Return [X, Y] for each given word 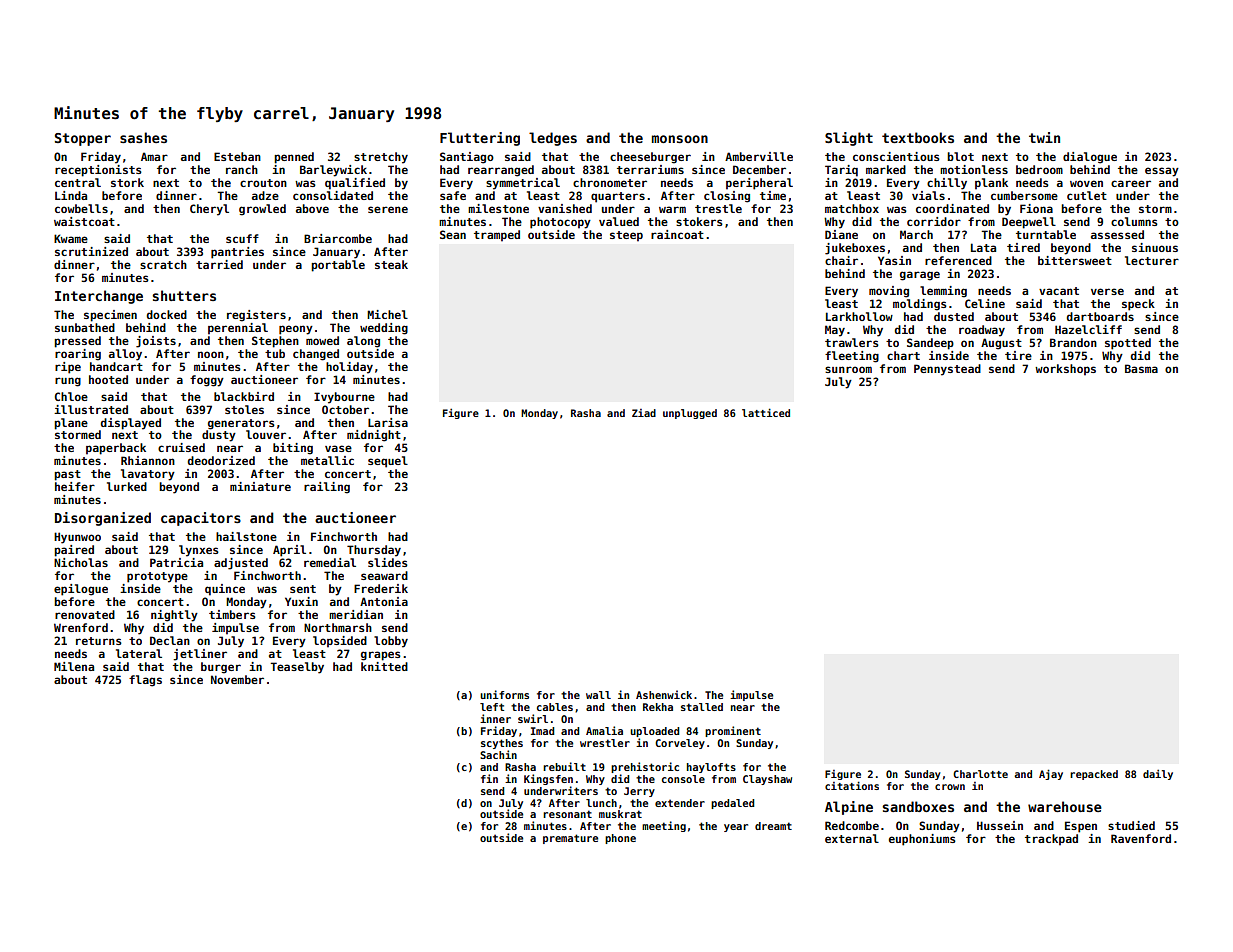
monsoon [680, 139]
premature [570, 839]
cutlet [1087, 195]
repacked [1094, 775]
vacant [1059, 291]
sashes [143, 137]
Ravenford [1141, 838]
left [492, 707]
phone [620, 839]
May [835, 331]
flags [145, 681]
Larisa [388, 422]
